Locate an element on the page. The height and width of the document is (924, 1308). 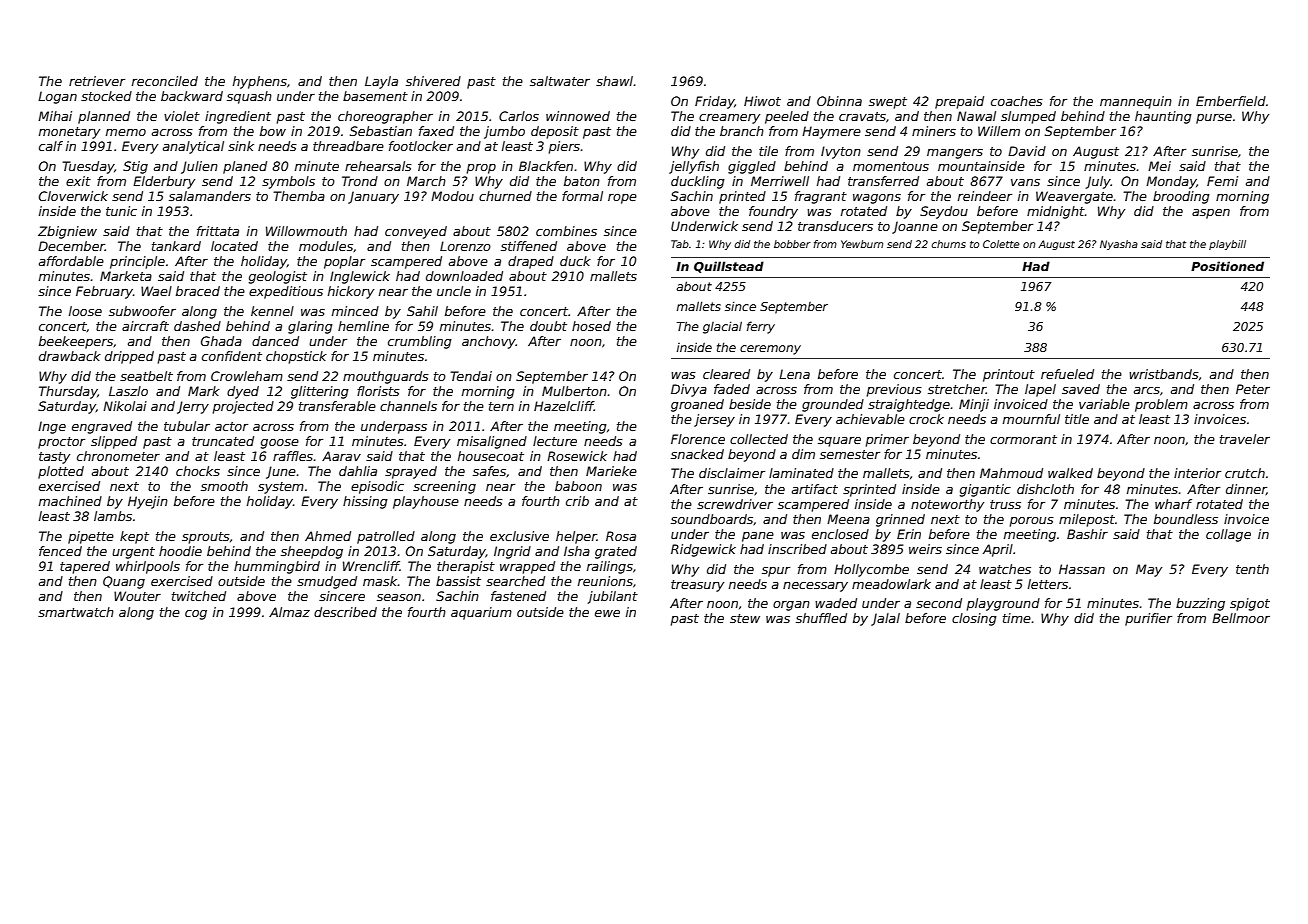
hosed is located at coordinates (591, 326).
